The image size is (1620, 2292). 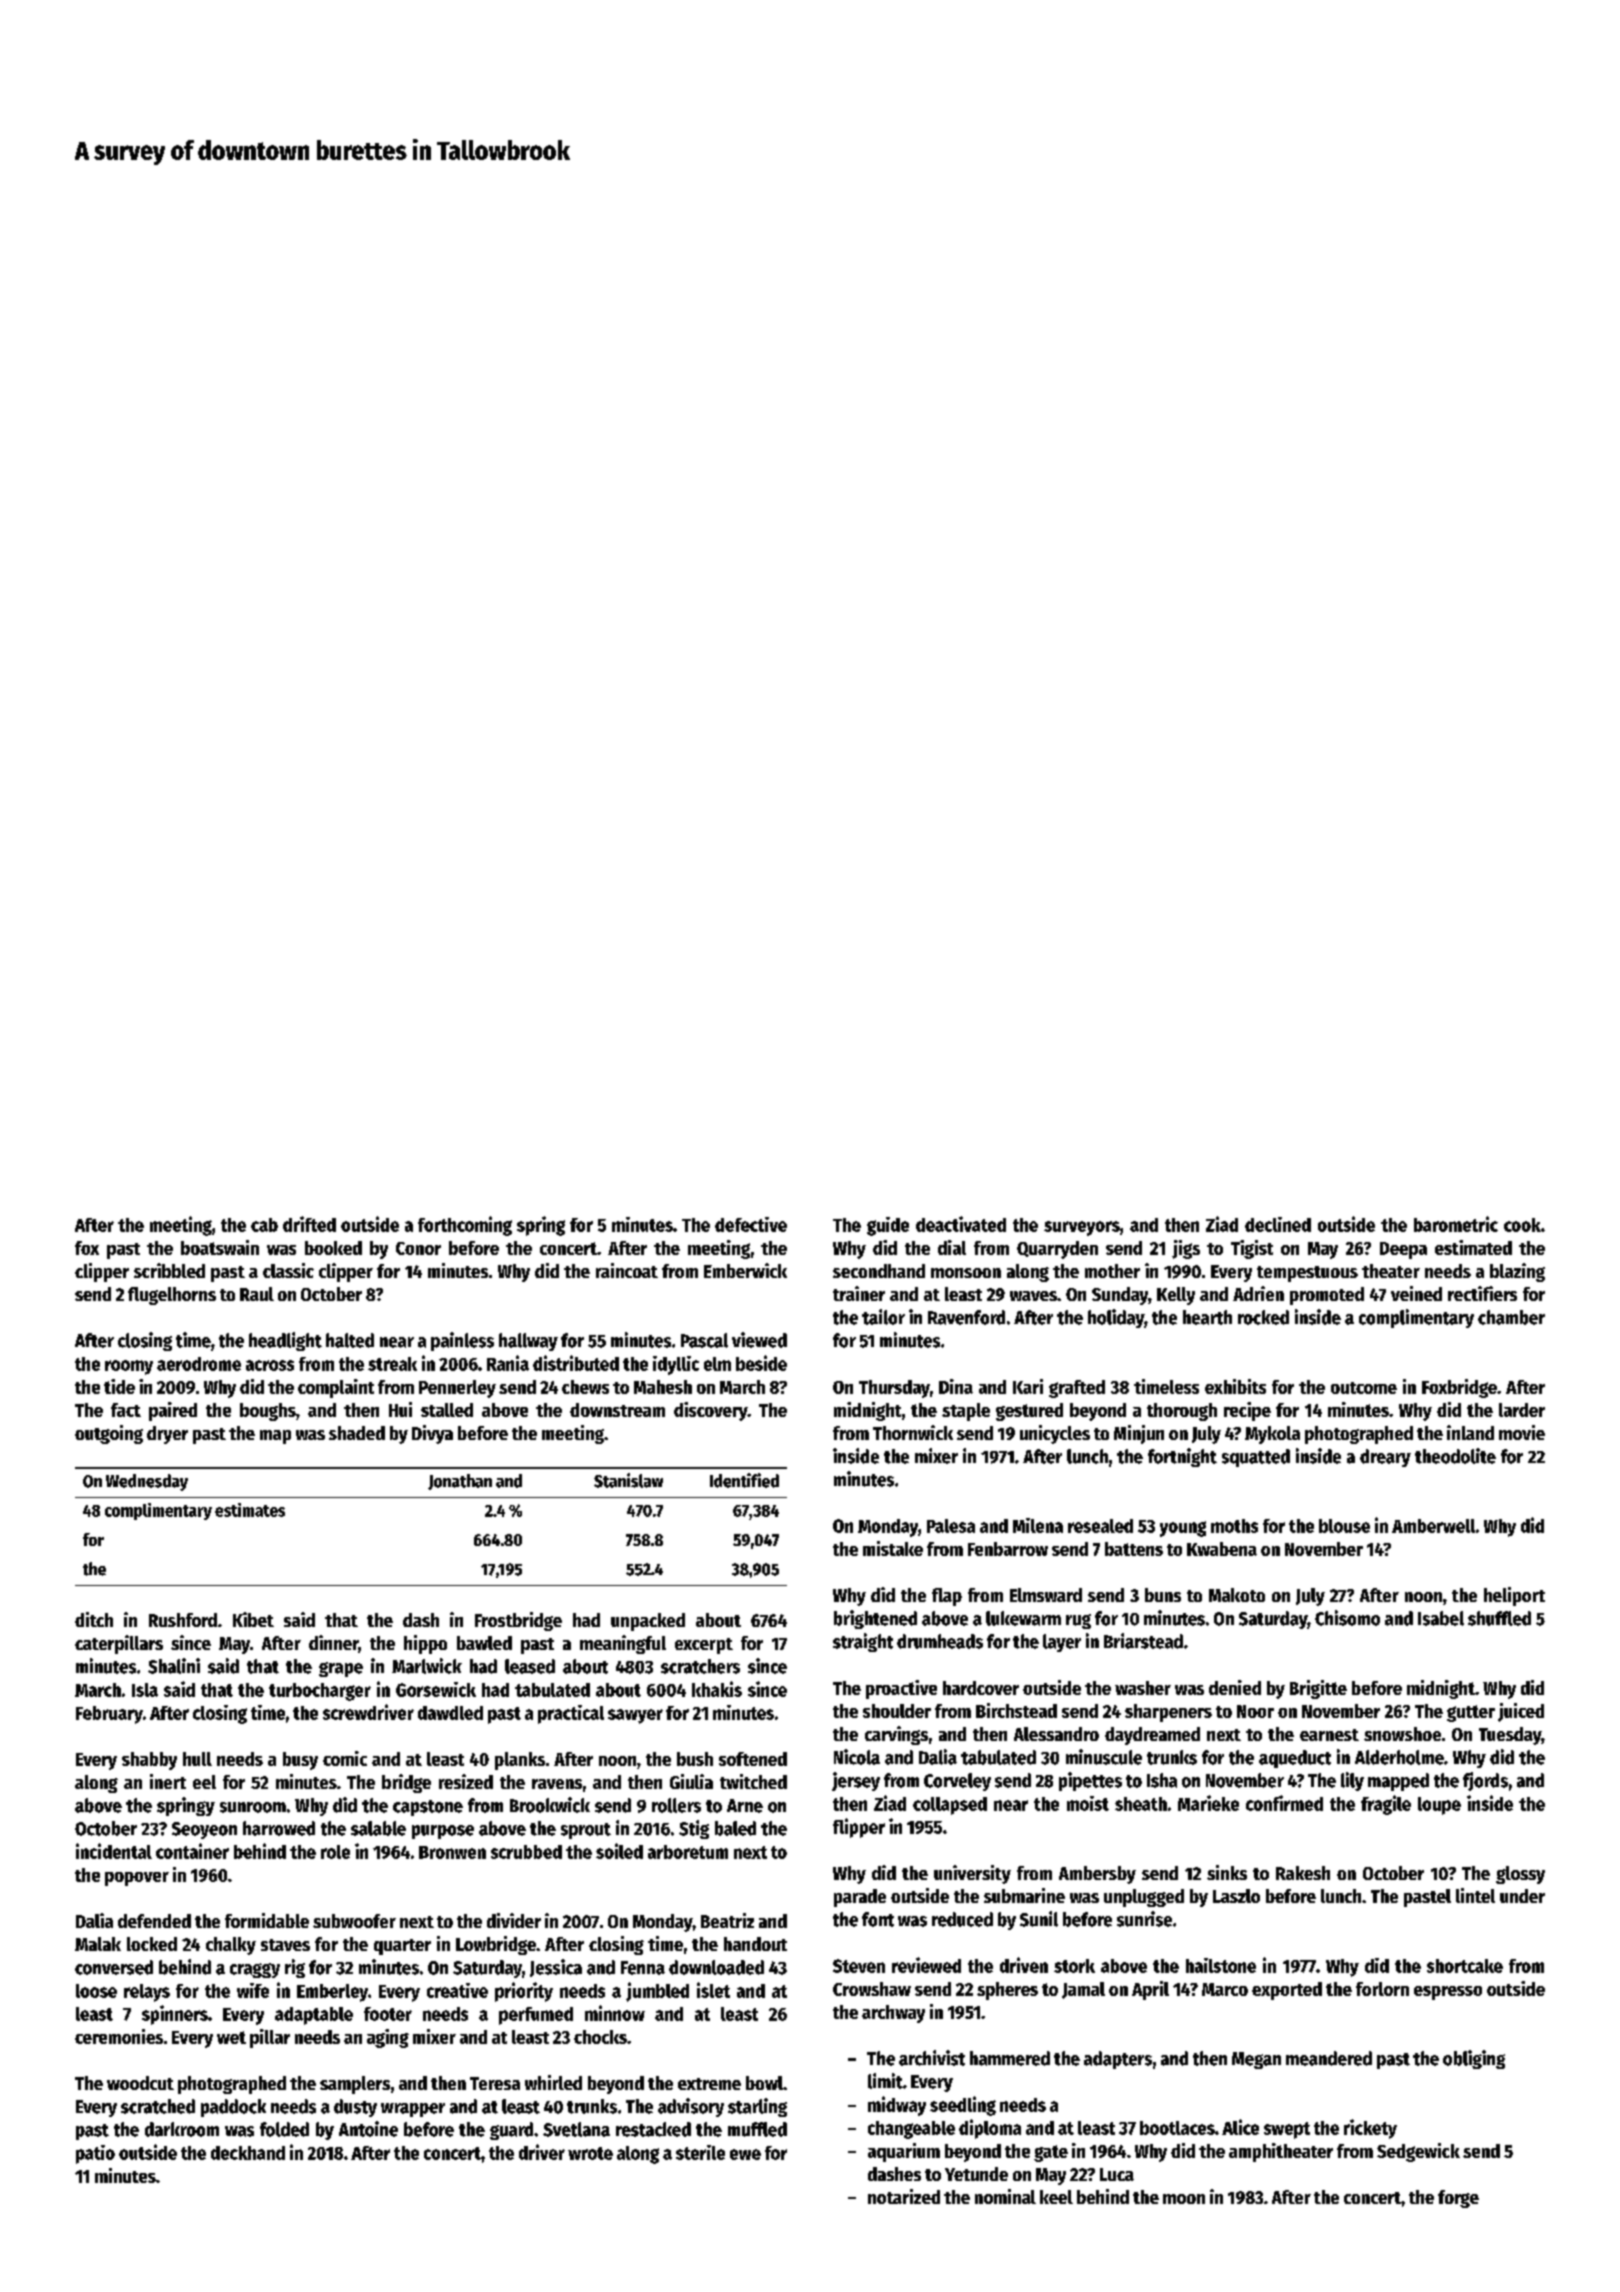 I want to click on sinks, so click(x=1227, y=1872).
